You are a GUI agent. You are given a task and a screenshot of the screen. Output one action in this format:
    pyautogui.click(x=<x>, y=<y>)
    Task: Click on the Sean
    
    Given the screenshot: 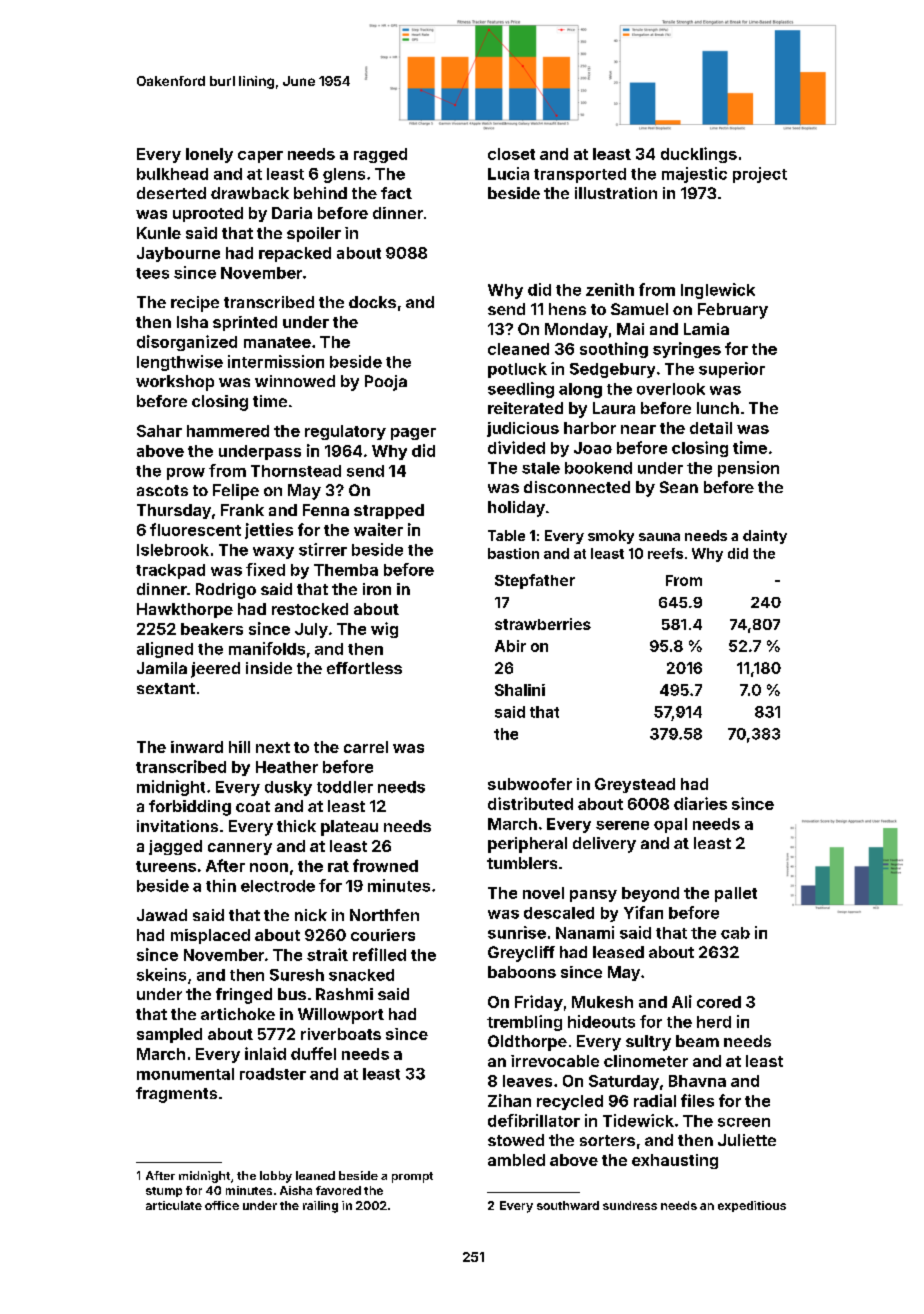 What is the action you would take?
    pyautogui.click(x=679, y=487)
